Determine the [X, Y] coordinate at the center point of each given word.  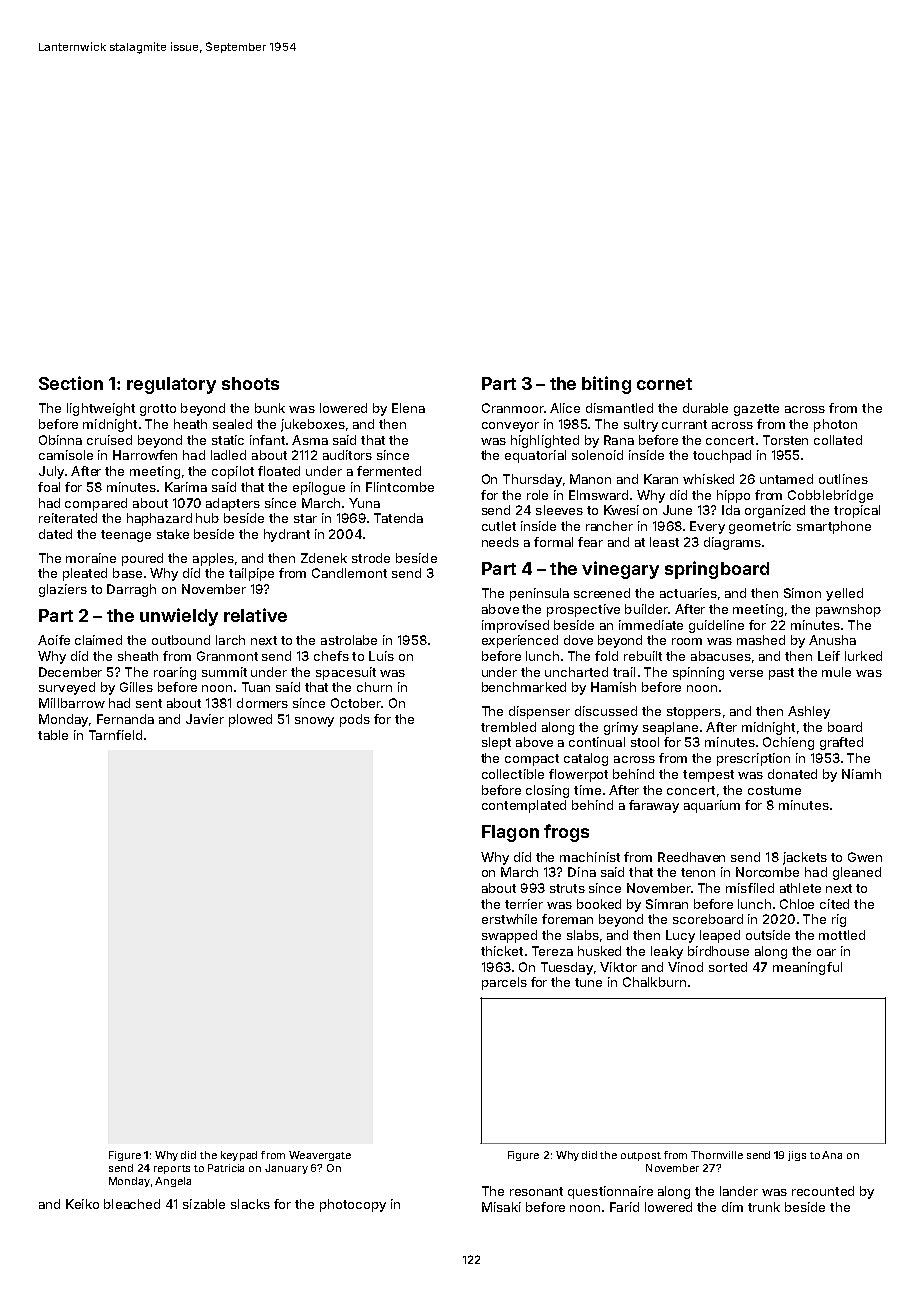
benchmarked [524, 687]
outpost [641, 1156]
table [53, 735]
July [51, 472]
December [70, 672]
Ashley [809, 712]
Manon [590, 479]
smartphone [834, 527]
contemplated [524, 806]
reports [172, 1169]
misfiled [750, 888]
